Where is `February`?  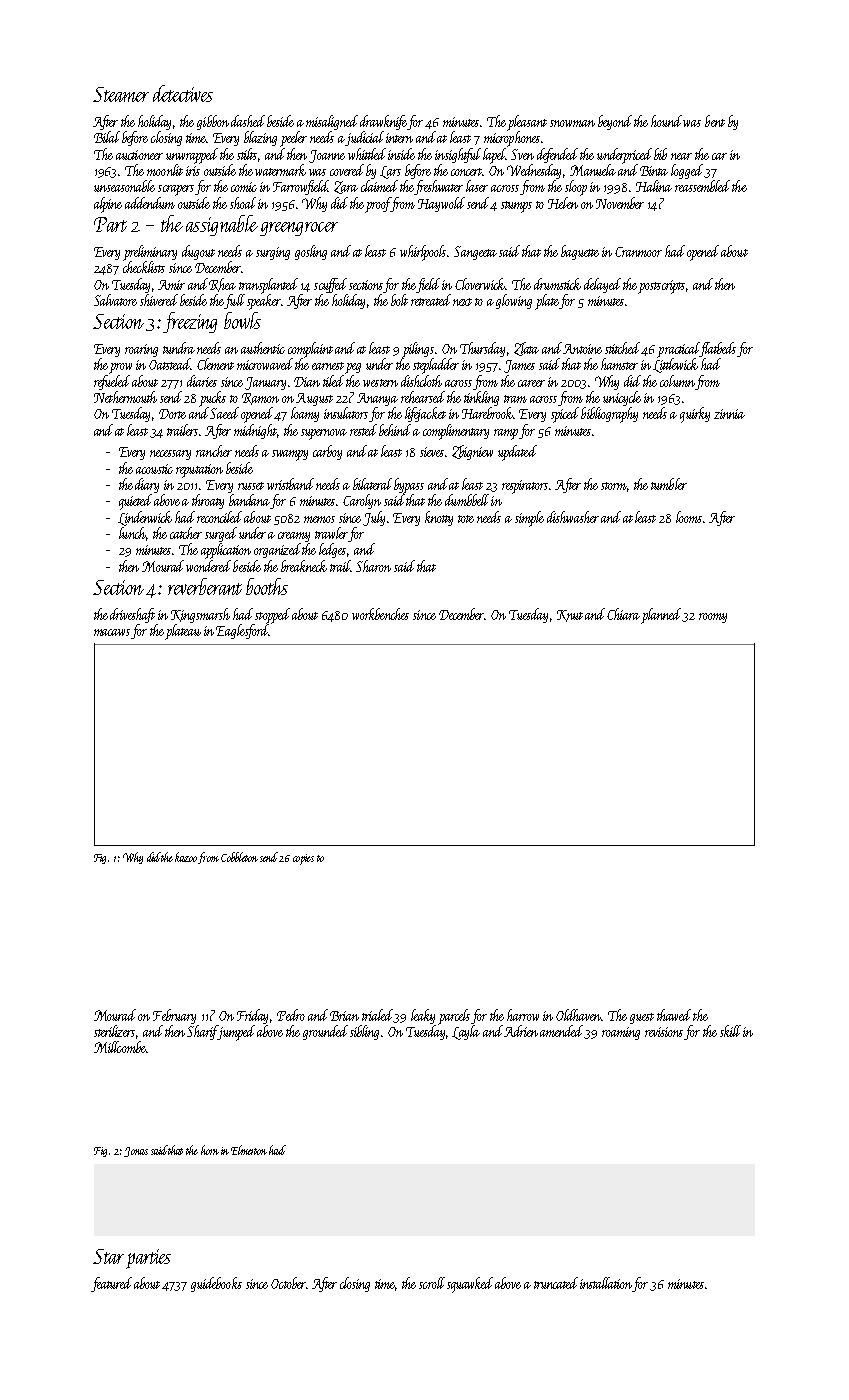 February is located at coordinates (174, 1016).
